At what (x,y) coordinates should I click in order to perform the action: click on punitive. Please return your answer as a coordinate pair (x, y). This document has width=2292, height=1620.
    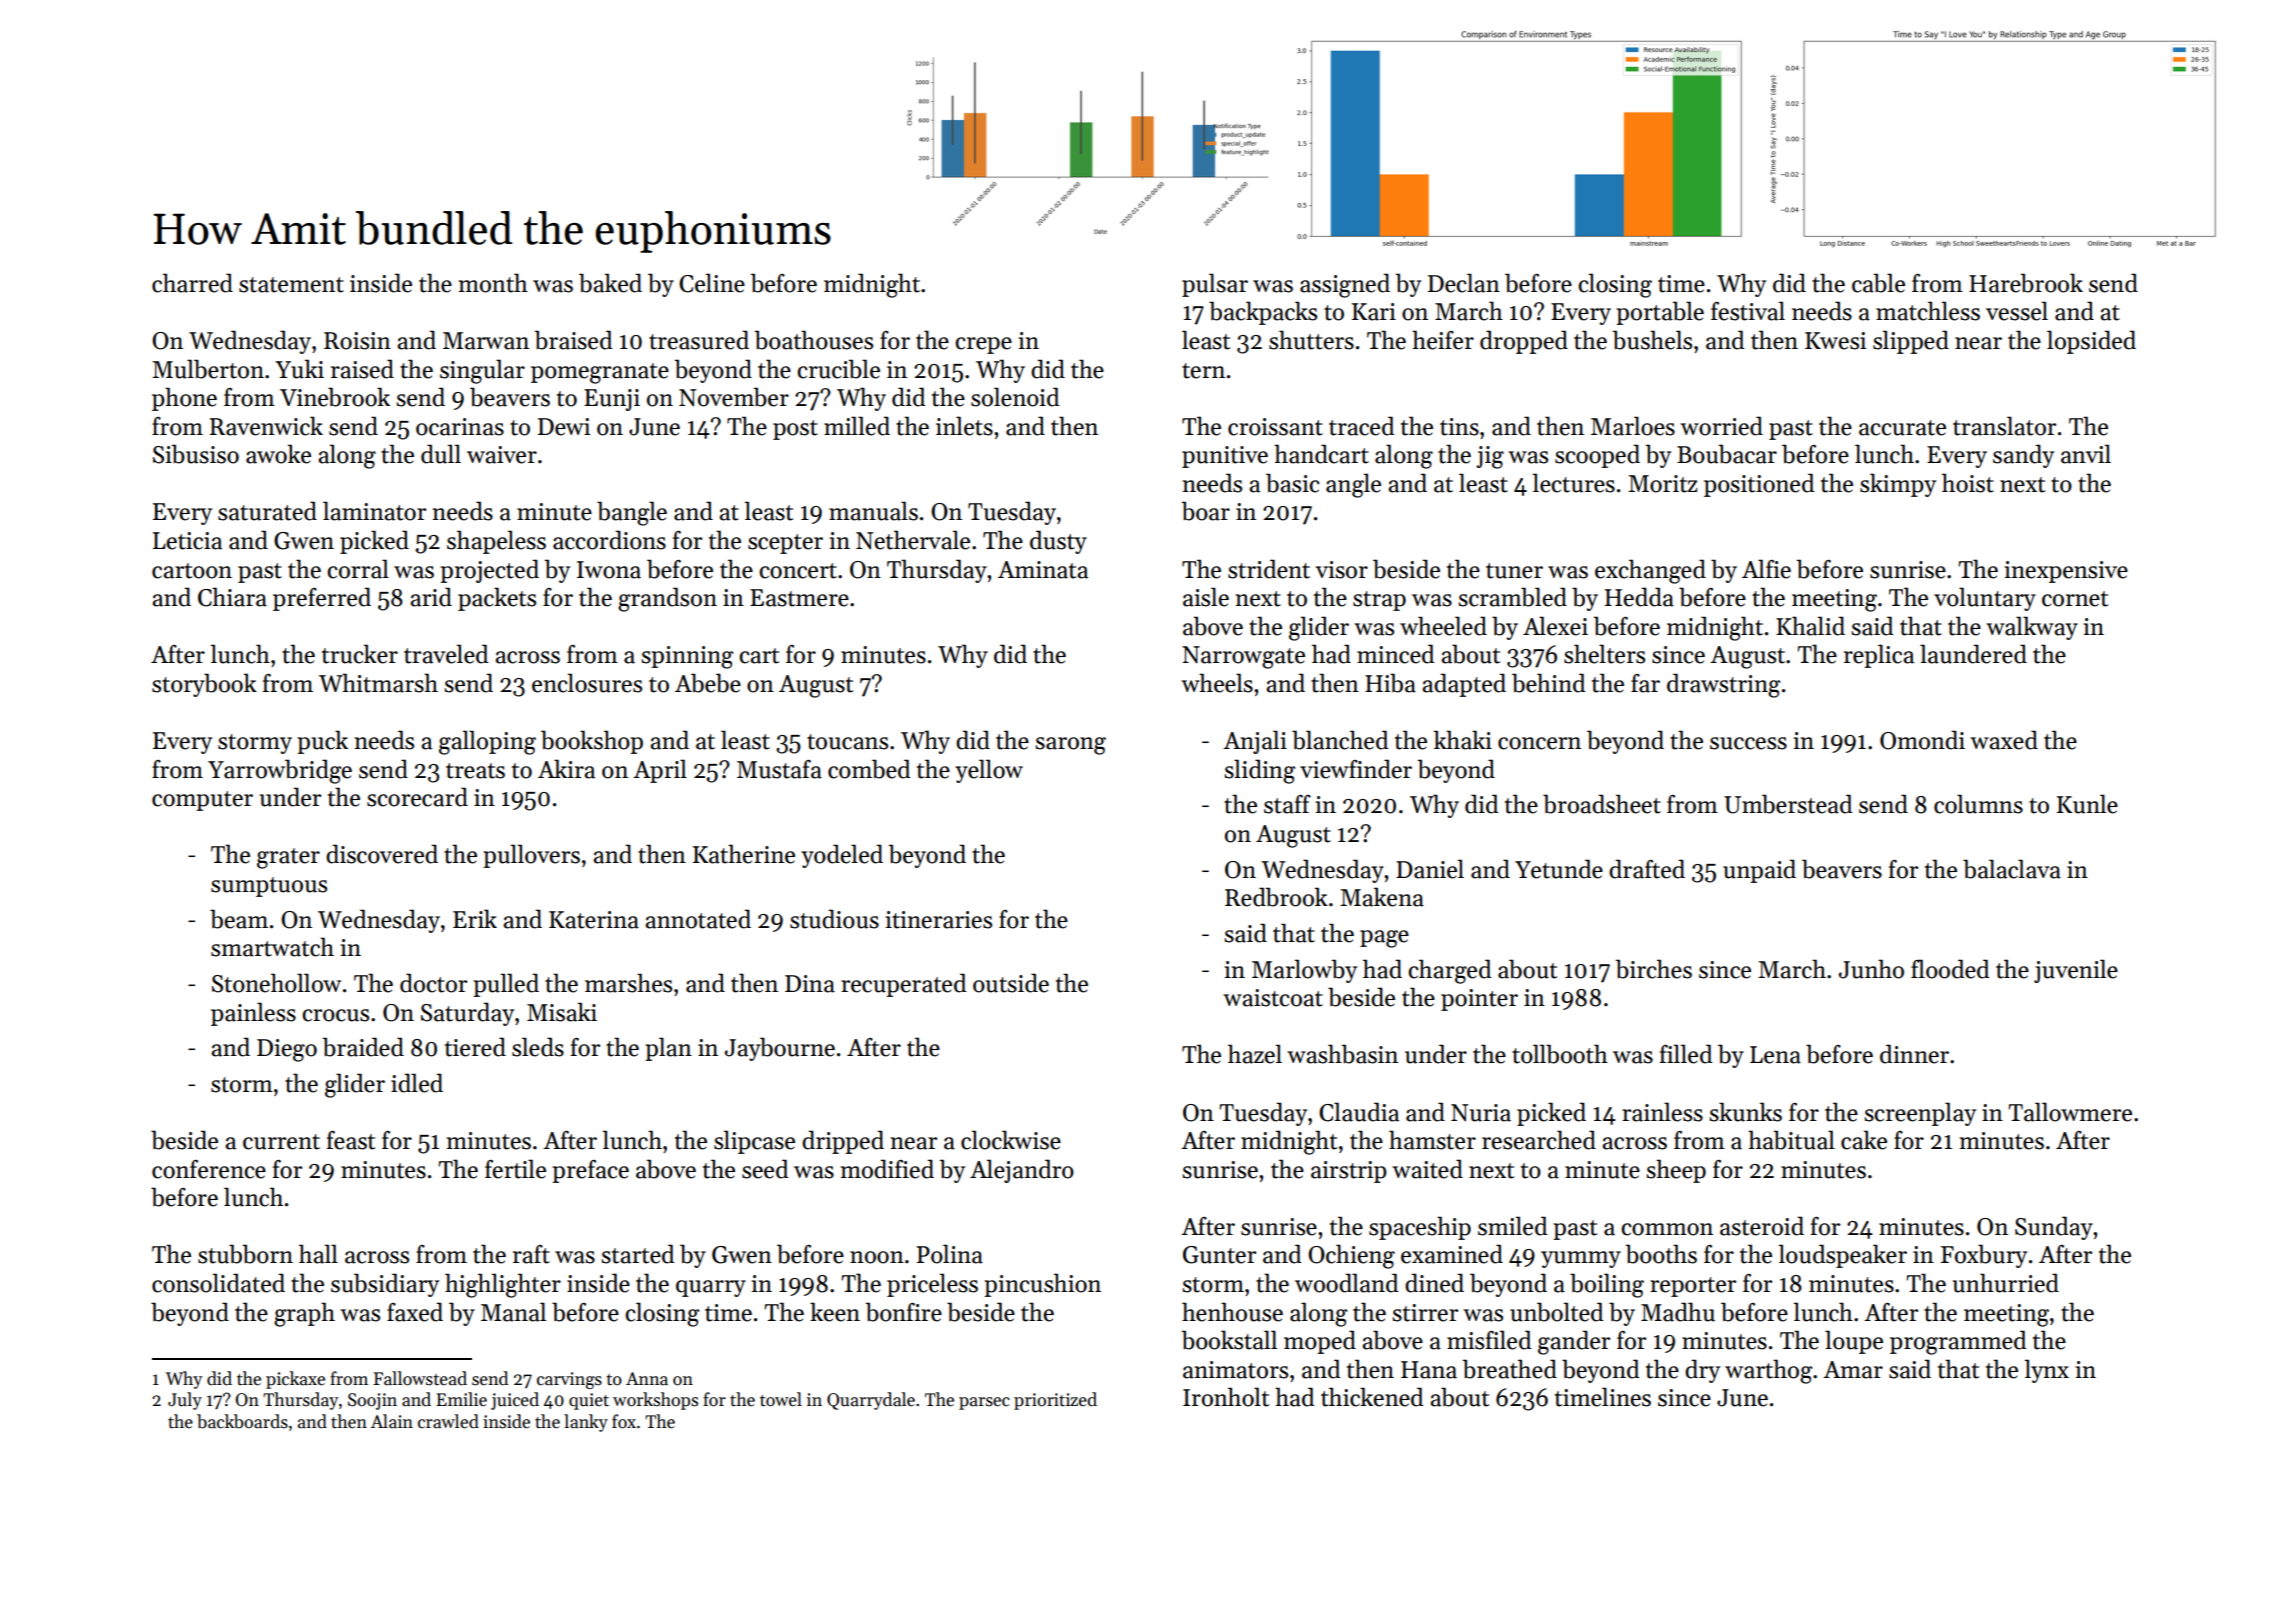
    Looking at the image, I should click on (1225, 457).
